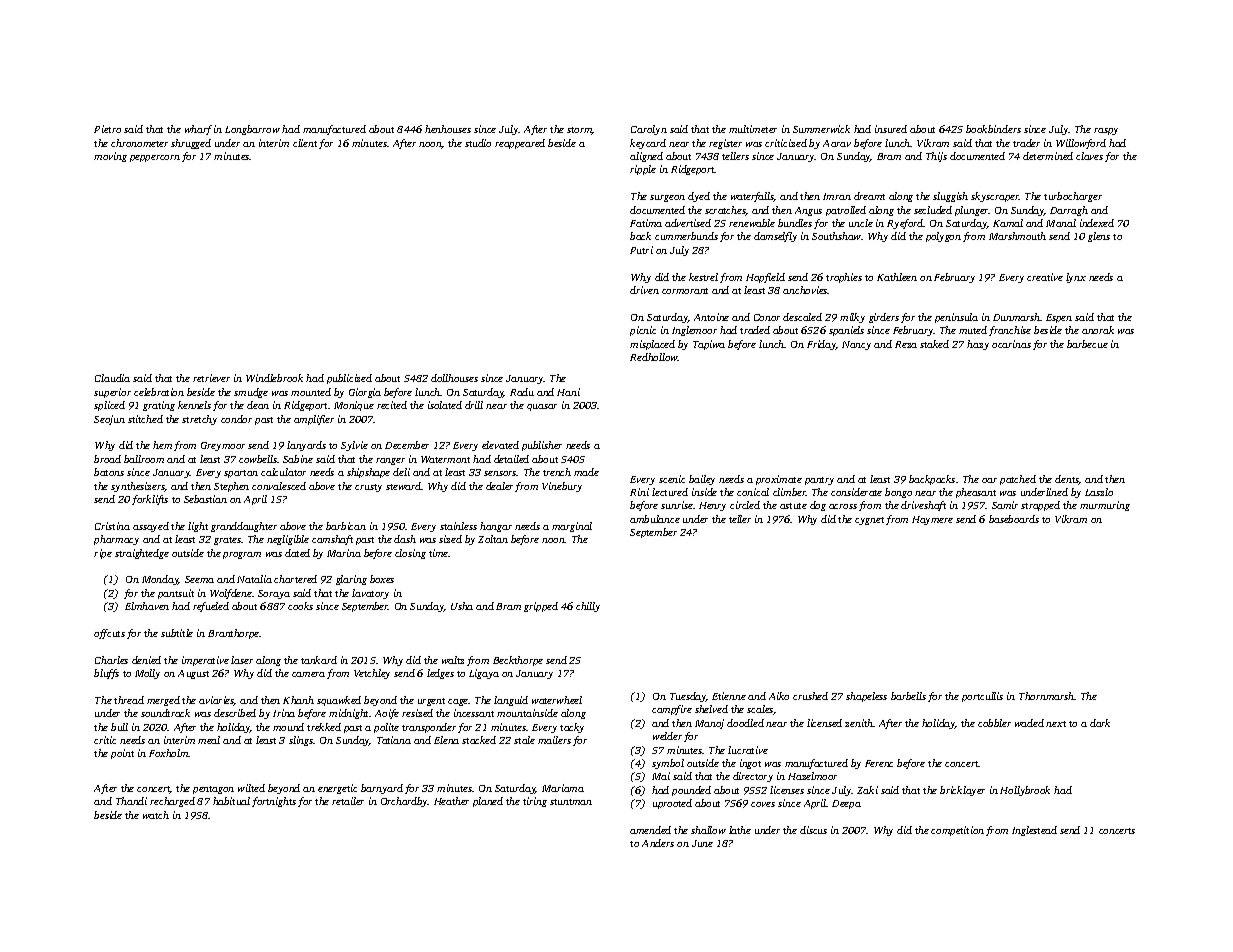  I want to click on henhouses, so click(448, 129).
